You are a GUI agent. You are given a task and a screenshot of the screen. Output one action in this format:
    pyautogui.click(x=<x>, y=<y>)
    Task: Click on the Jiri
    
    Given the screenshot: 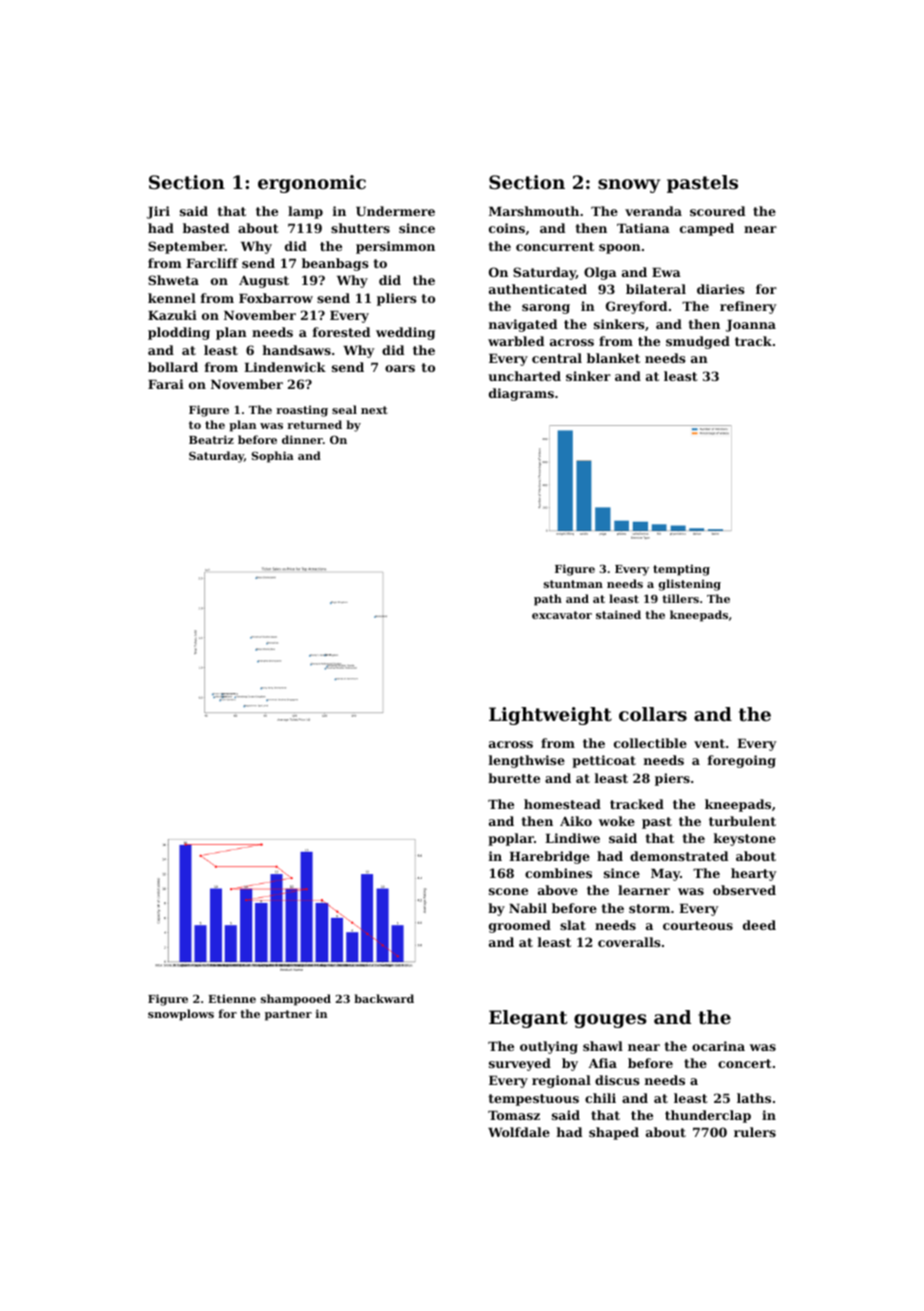 What is the action you would take?
    pyautogui.click(x=158, y=212)
